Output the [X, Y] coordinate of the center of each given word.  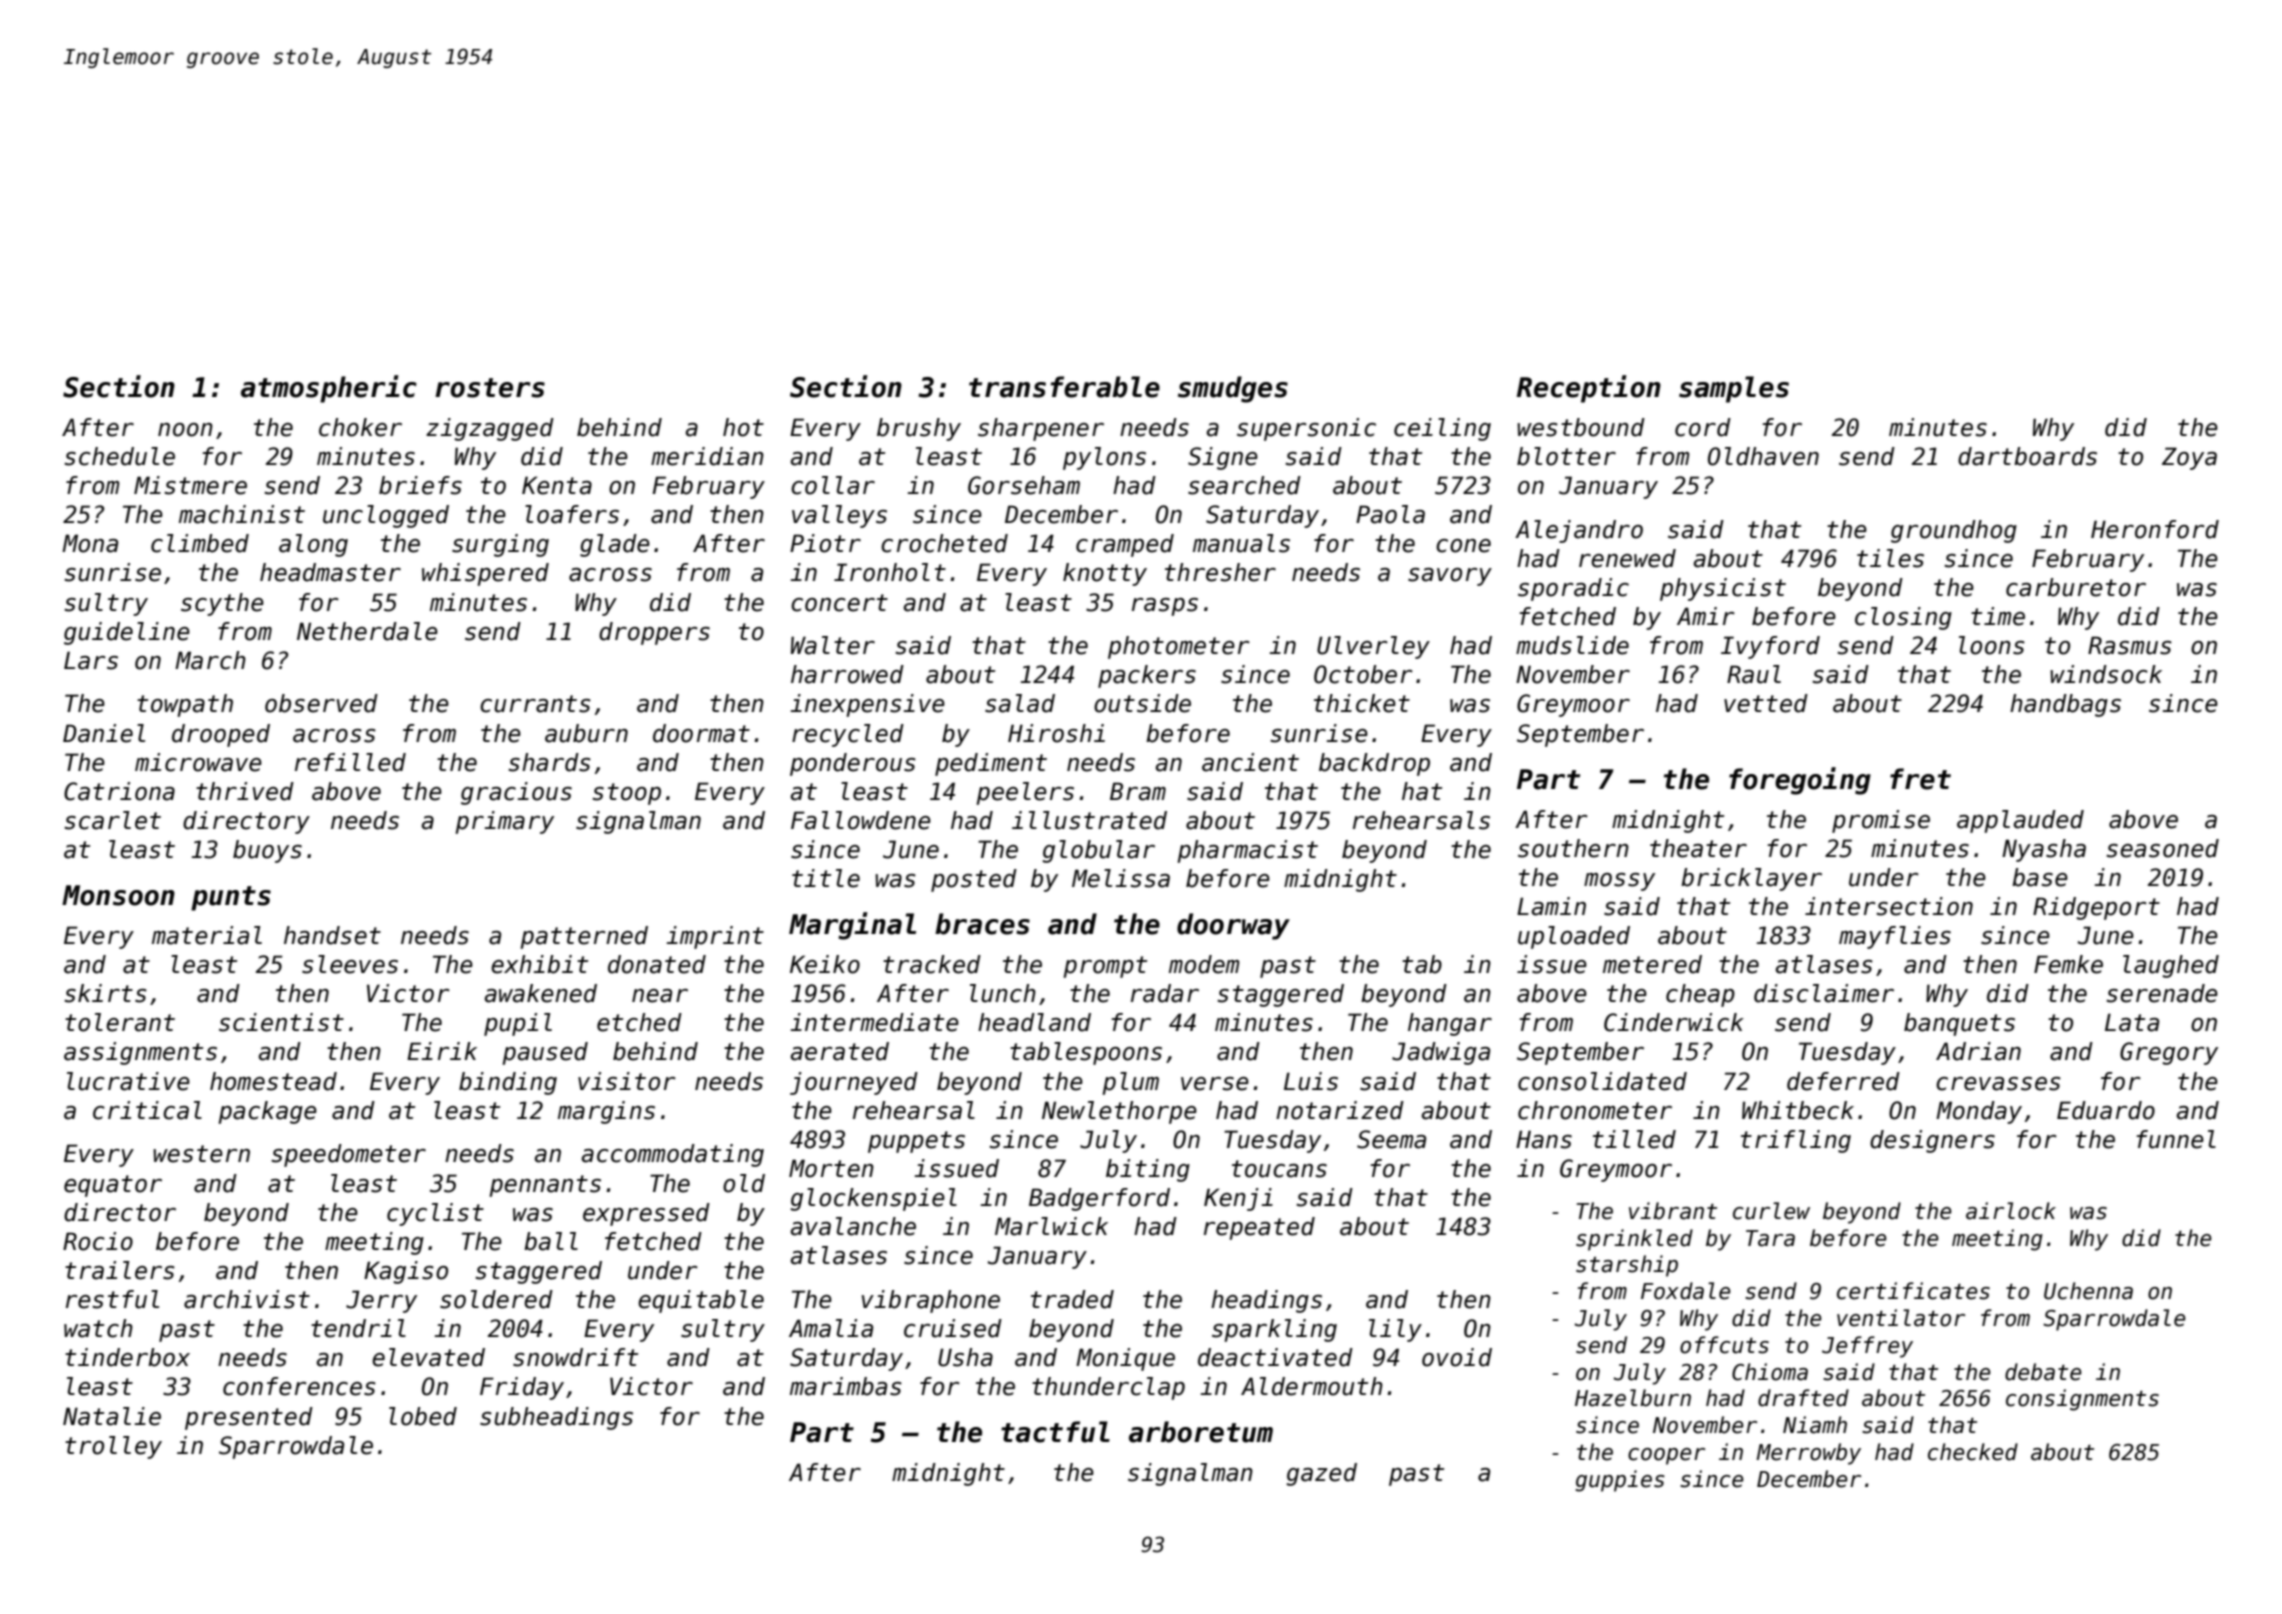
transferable [1064, 387]
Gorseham [1024, 485]
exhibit [539, 964]
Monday [1979, 1112]
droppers [654, 633]
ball [551, 1241]
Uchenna [2088, 1291]
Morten [831, 1168]
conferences [299, 1386]
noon [185, 430]
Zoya [2189, 458]
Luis [1311, 1081]
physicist [1723, 589]
